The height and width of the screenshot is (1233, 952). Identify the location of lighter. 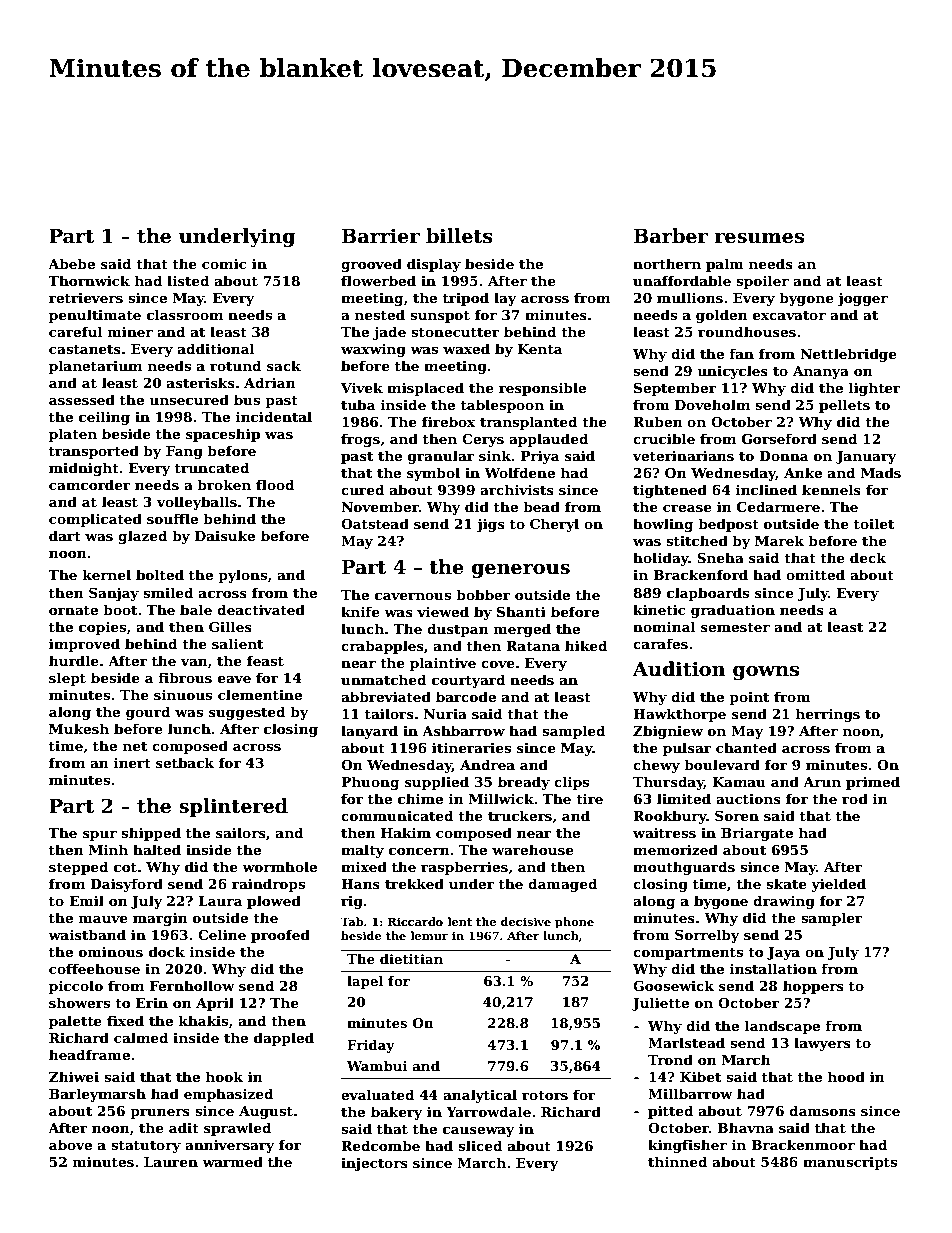
(875, 389).
